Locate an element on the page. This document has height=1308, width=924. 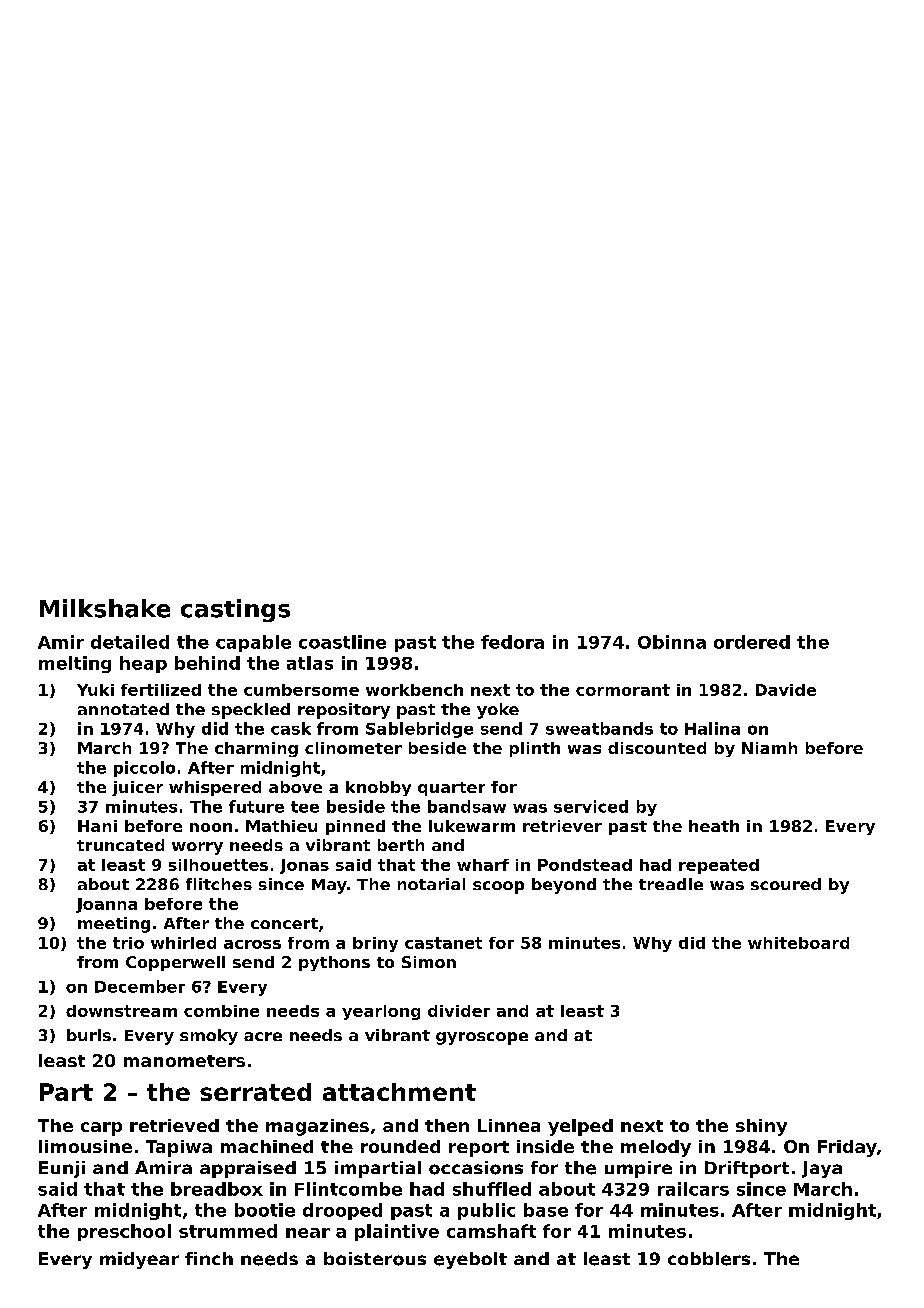
castings is located at coordinates (235, 610).
